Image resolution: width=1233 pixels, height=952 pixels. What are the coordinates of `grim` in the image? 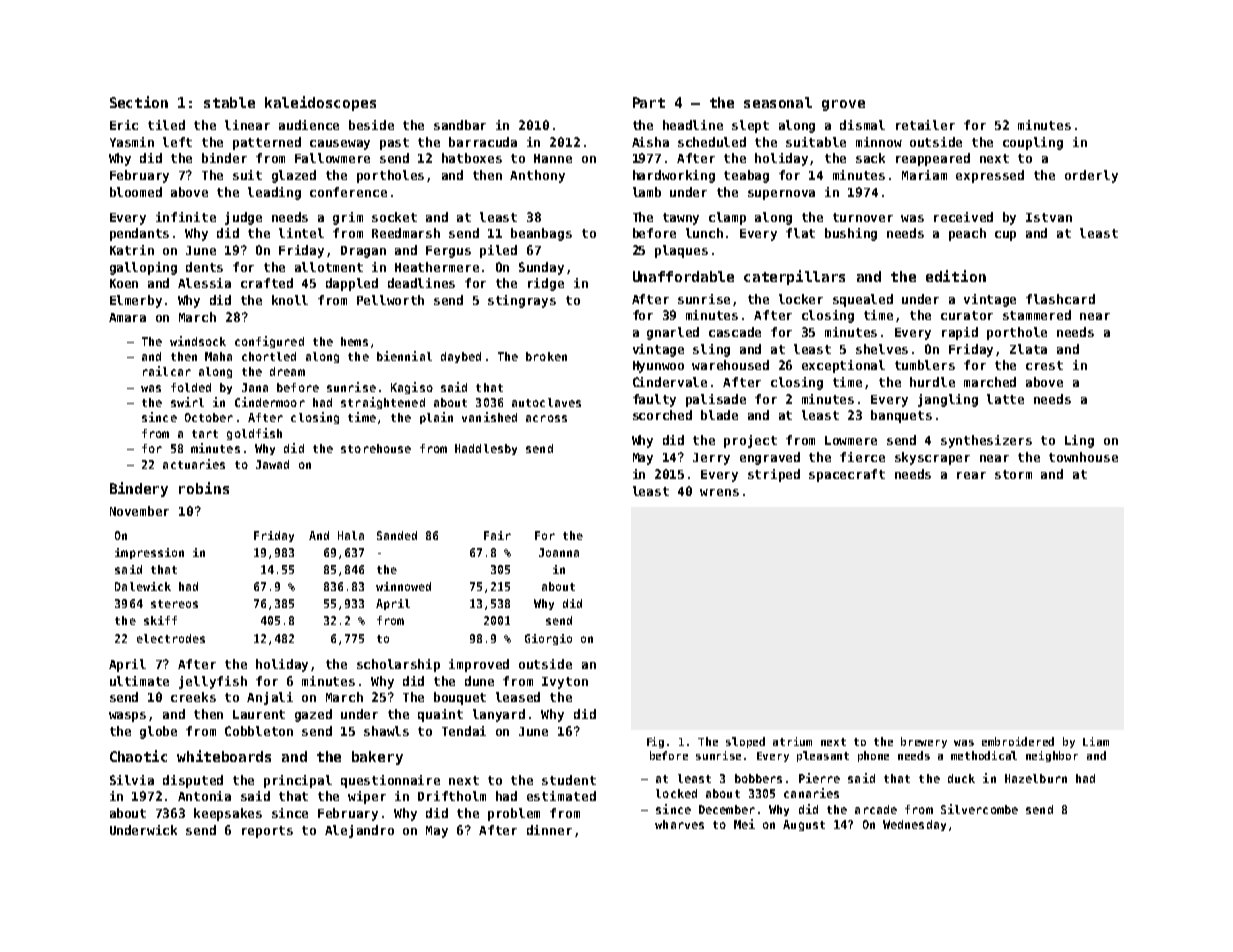 It's located at (348, 218).
